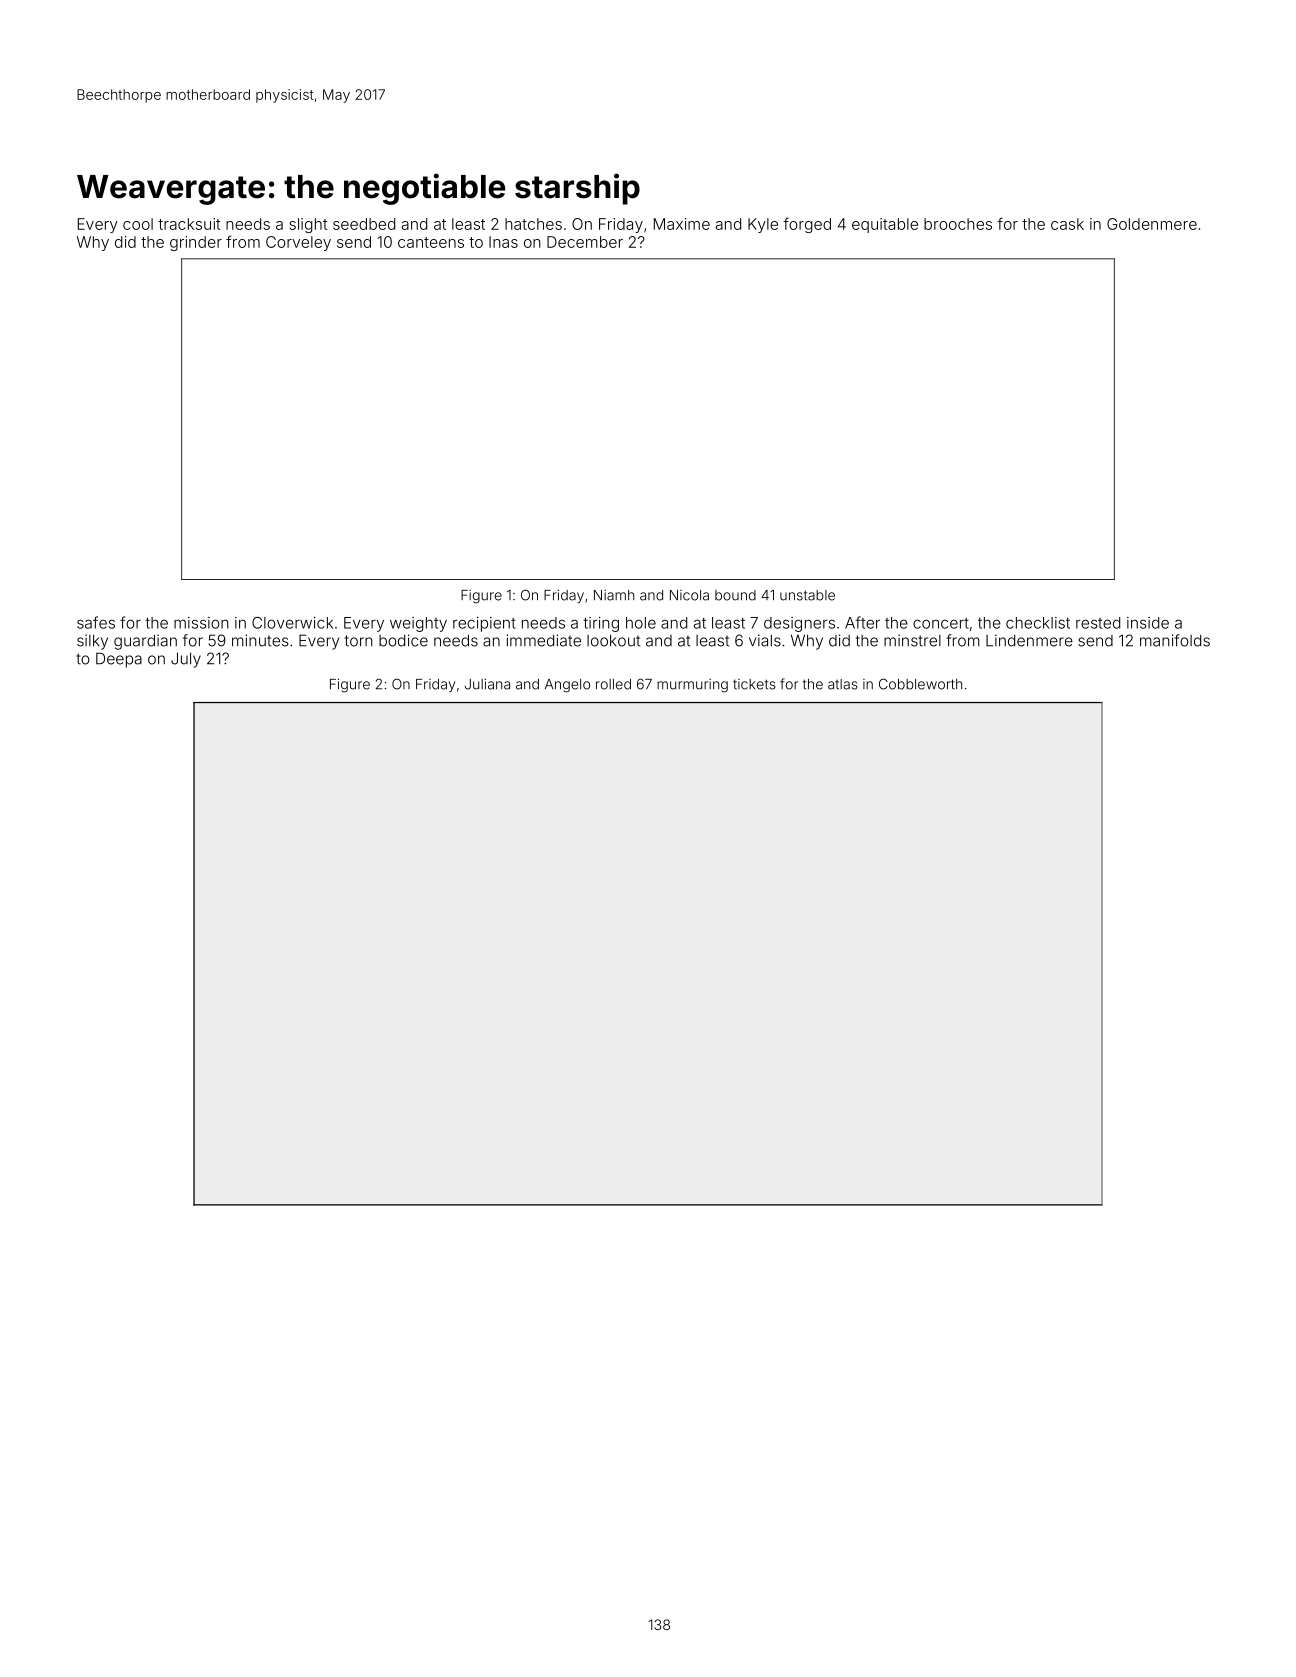 This screenshot has width=1296, height=1677. I want to click on Nicola, so click(689, 595).
